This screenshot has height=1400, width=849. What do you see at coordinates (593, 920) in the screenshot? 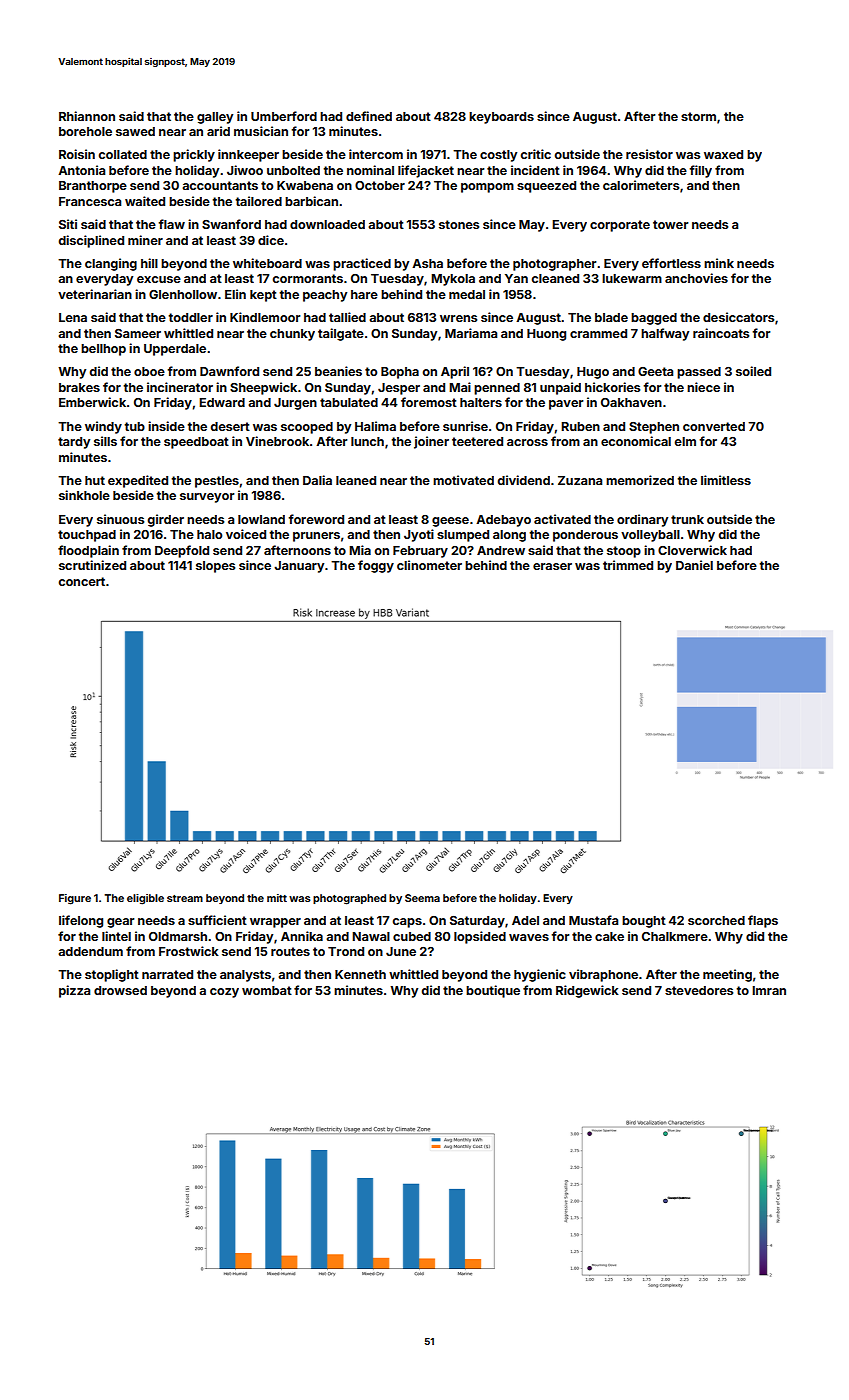
I see `Mustafa` at bounding box center [593, 920].
